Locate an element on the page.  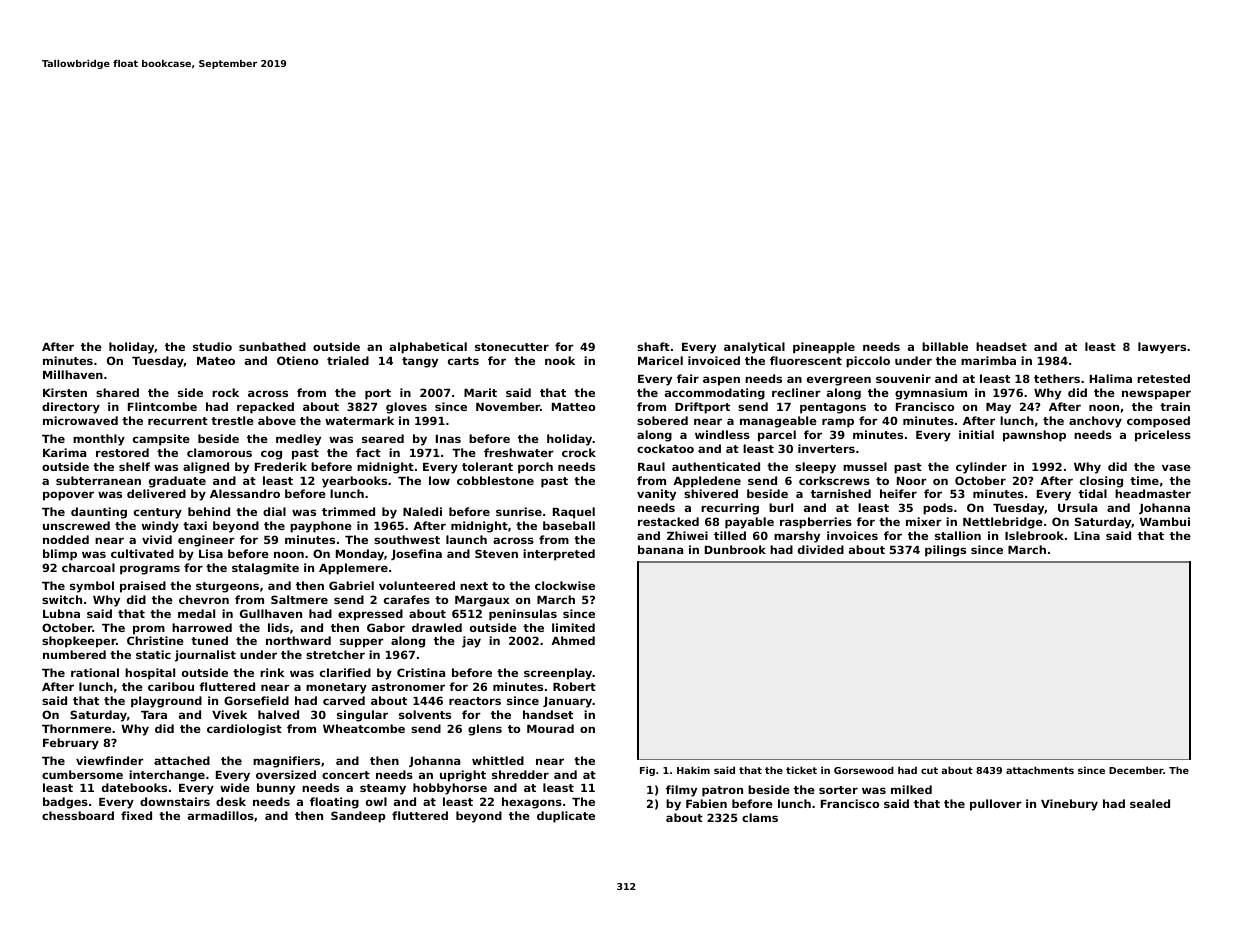
clockwise is located at coordinates (565, 585).
